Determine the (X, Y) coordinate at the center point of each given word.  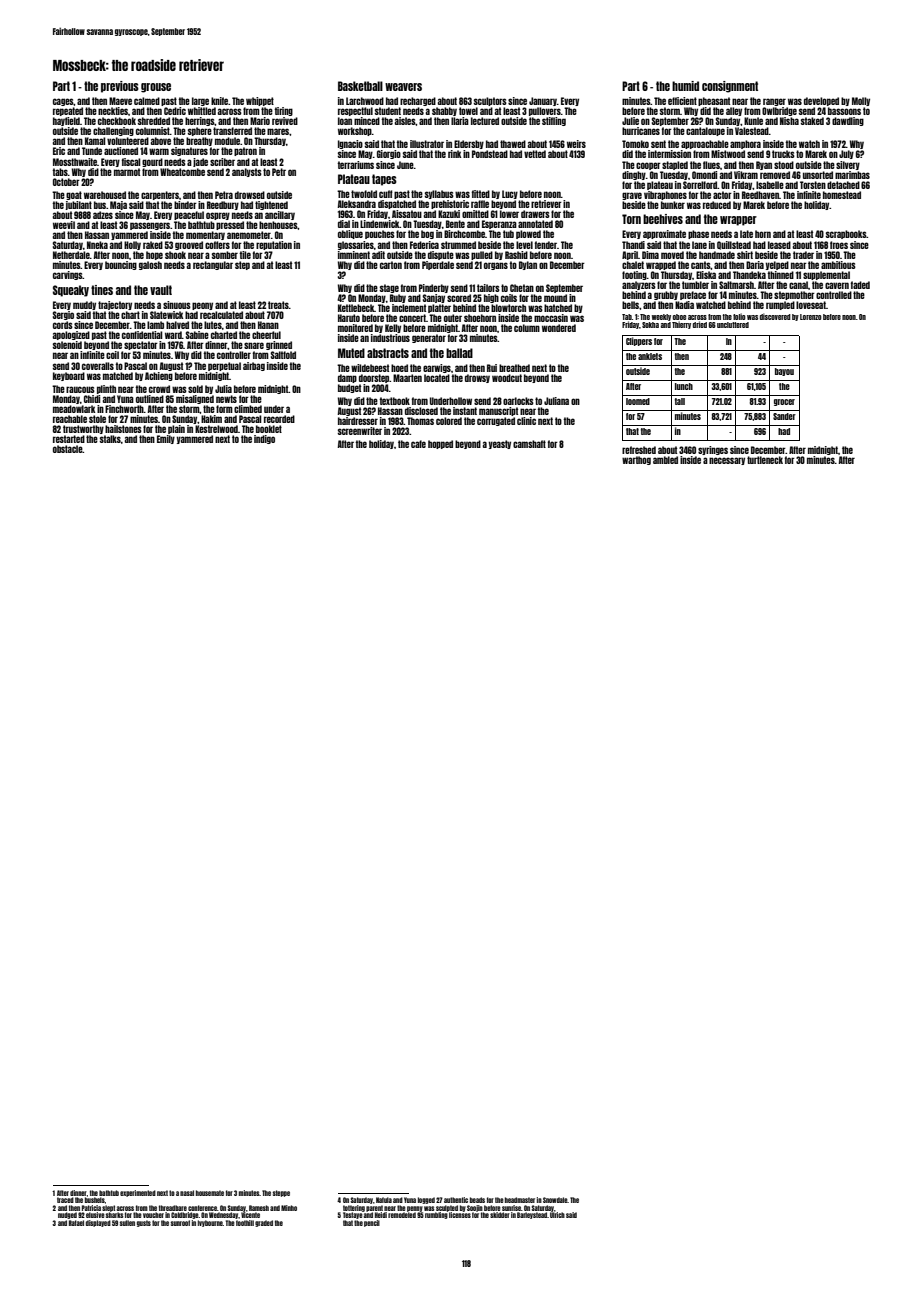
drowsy (477, 378)
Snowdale (555, 1200)
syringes (713, 450)
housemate (210, 1193)
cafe (418, 444)
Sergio (63, 315)
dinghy (634, 175)
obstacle (68, 449)
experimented (138, 1193)
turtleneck (765, 460)
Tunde (92, 151)
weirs (576, 144)
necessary (727, 461)
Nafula (384, 1200)
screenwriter (360, 431)
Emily (166, 439)
